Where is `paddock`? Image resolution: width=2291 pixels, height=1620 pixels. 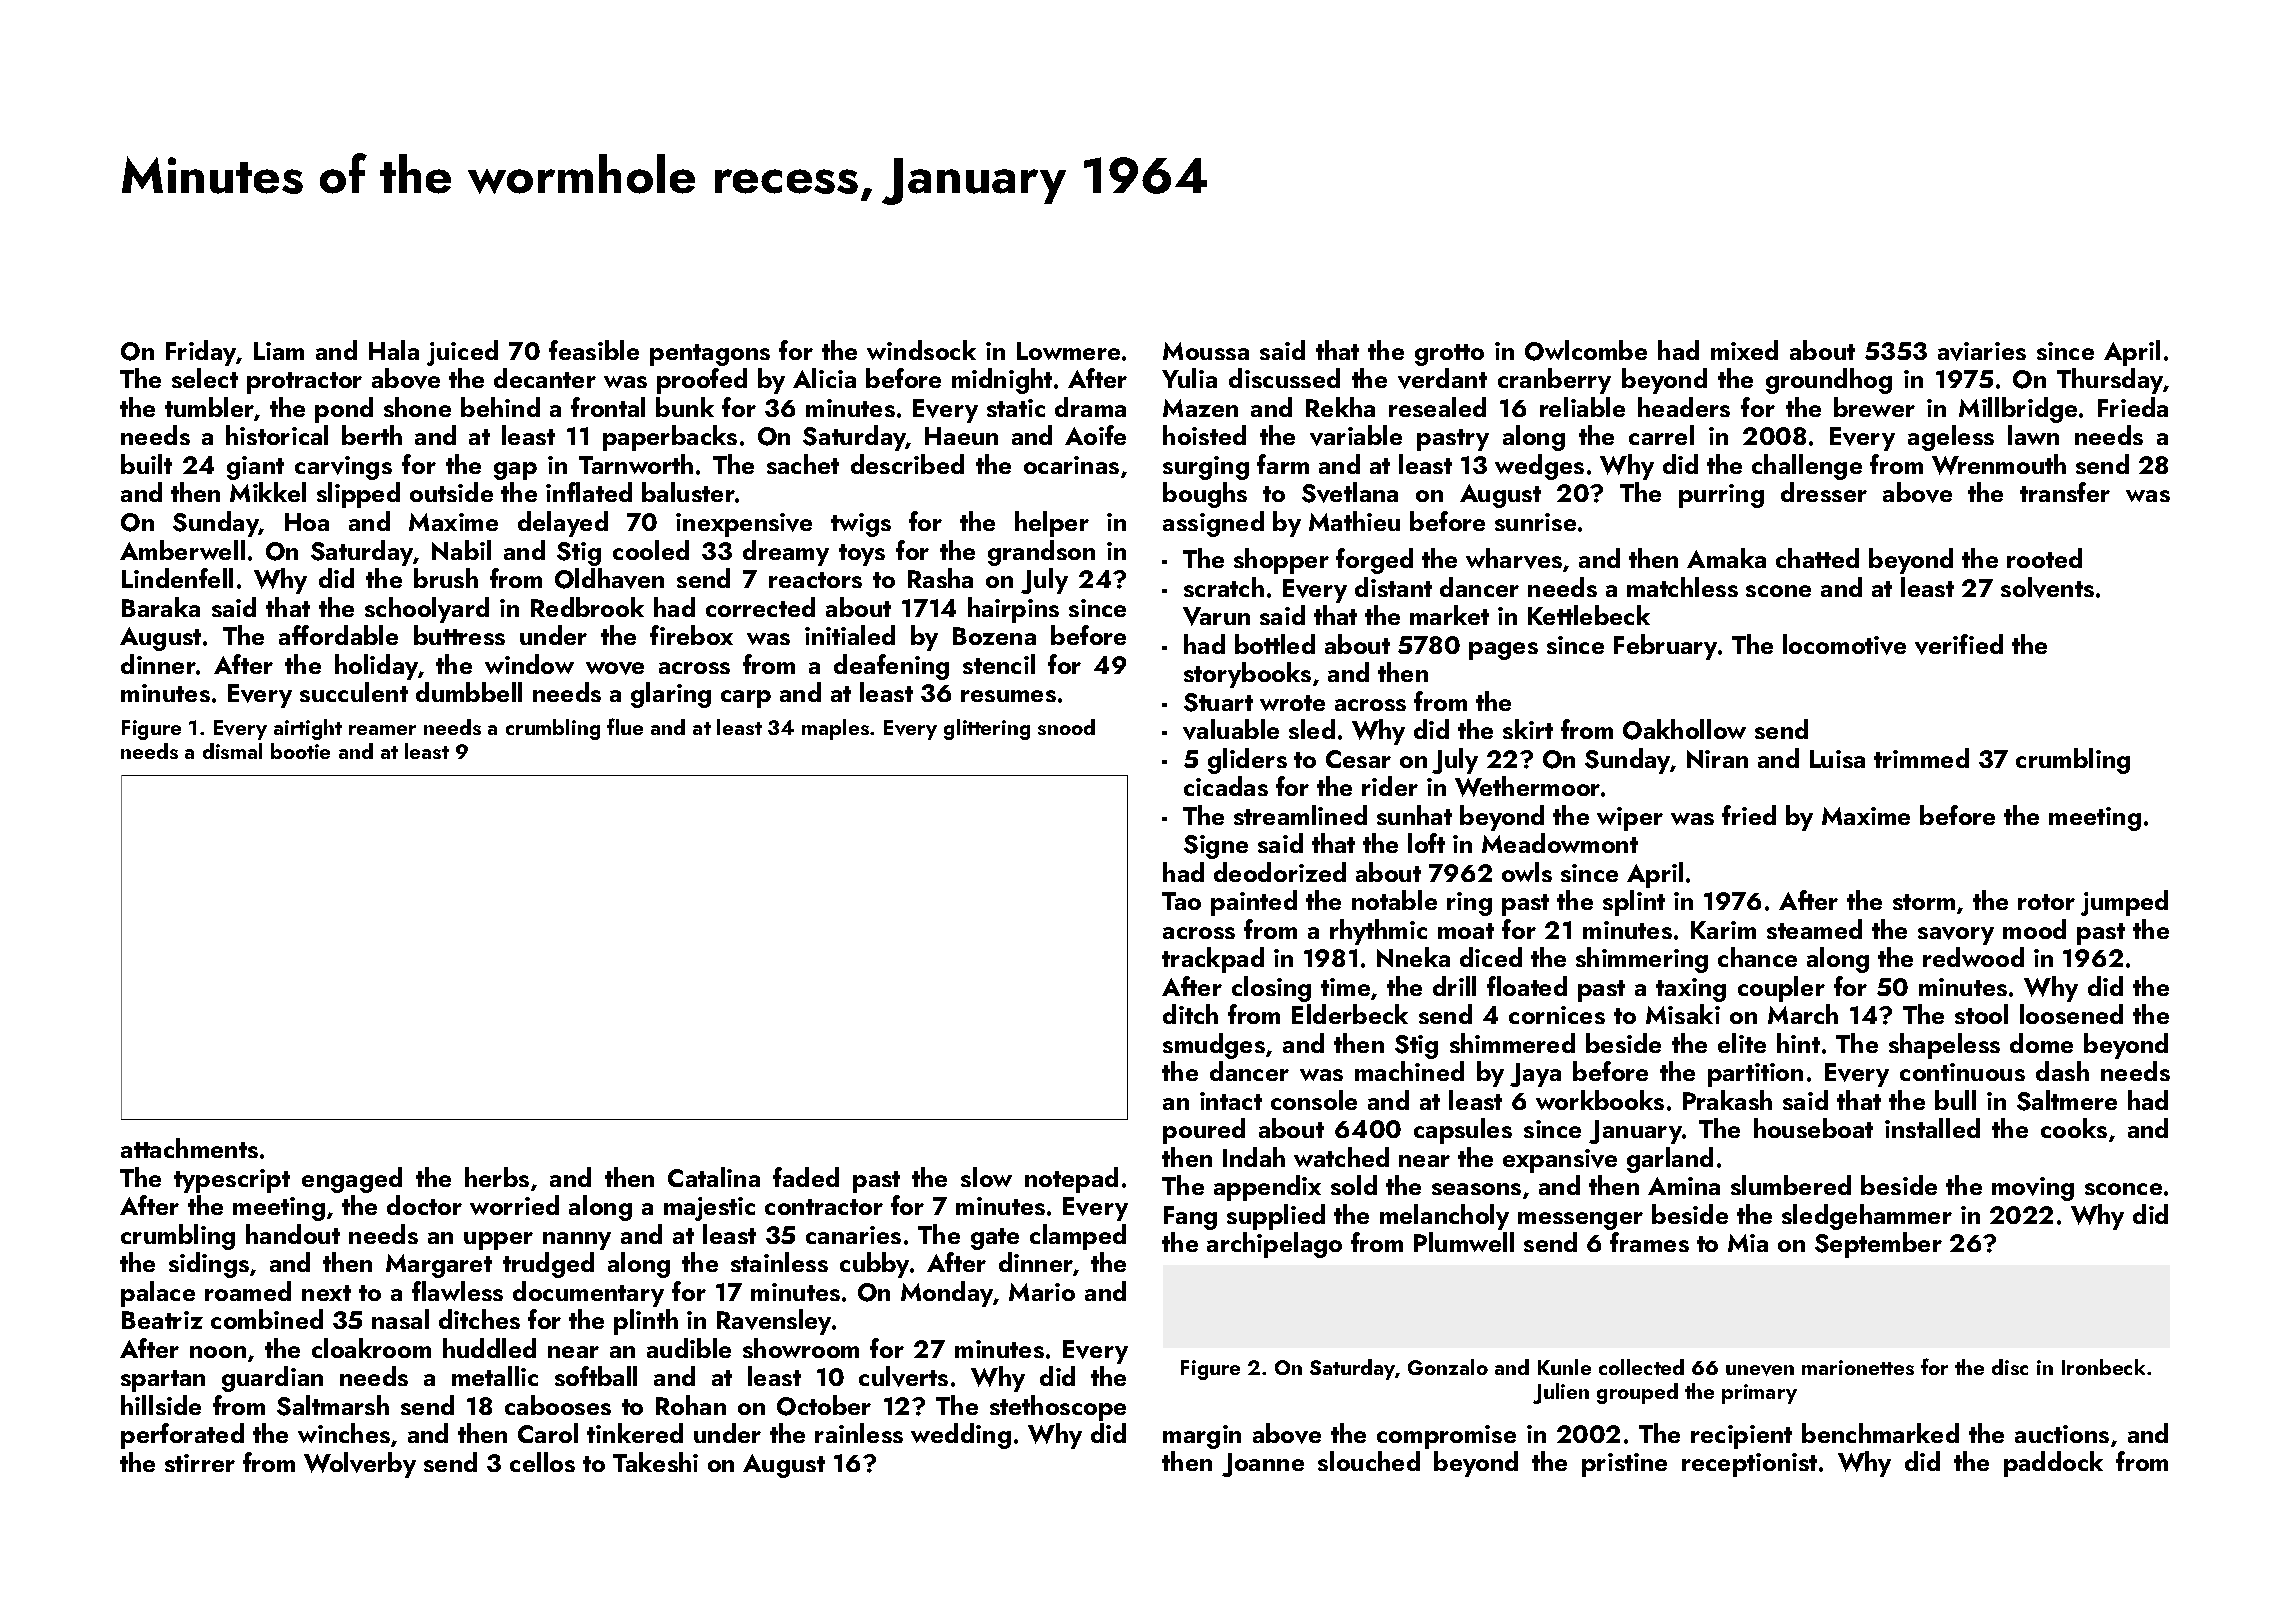
paddock is located at coordinates (2053, 1464).
